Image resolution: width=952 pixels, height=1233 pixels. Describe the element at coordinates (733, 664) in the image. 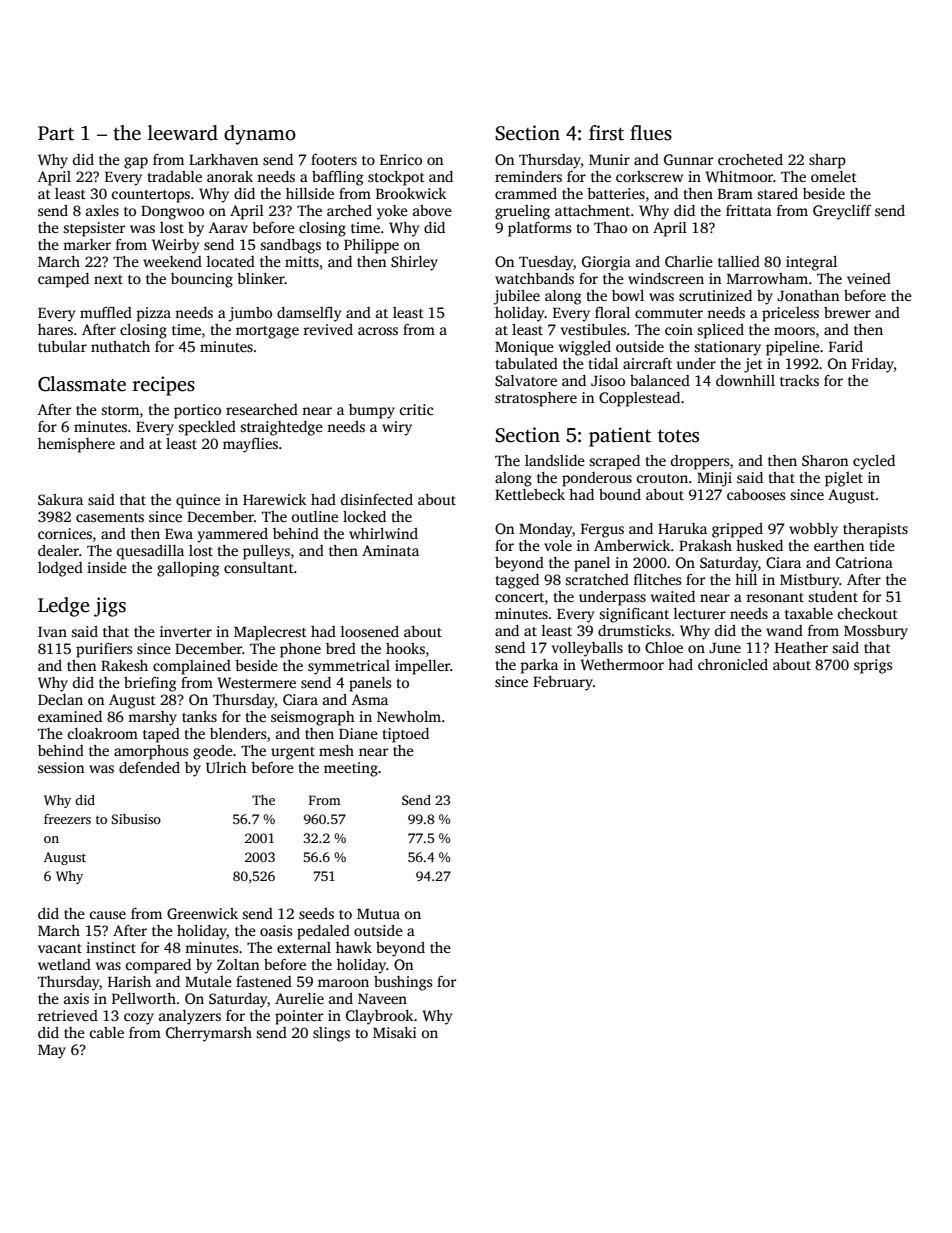

I see `chronicled` at that location.
